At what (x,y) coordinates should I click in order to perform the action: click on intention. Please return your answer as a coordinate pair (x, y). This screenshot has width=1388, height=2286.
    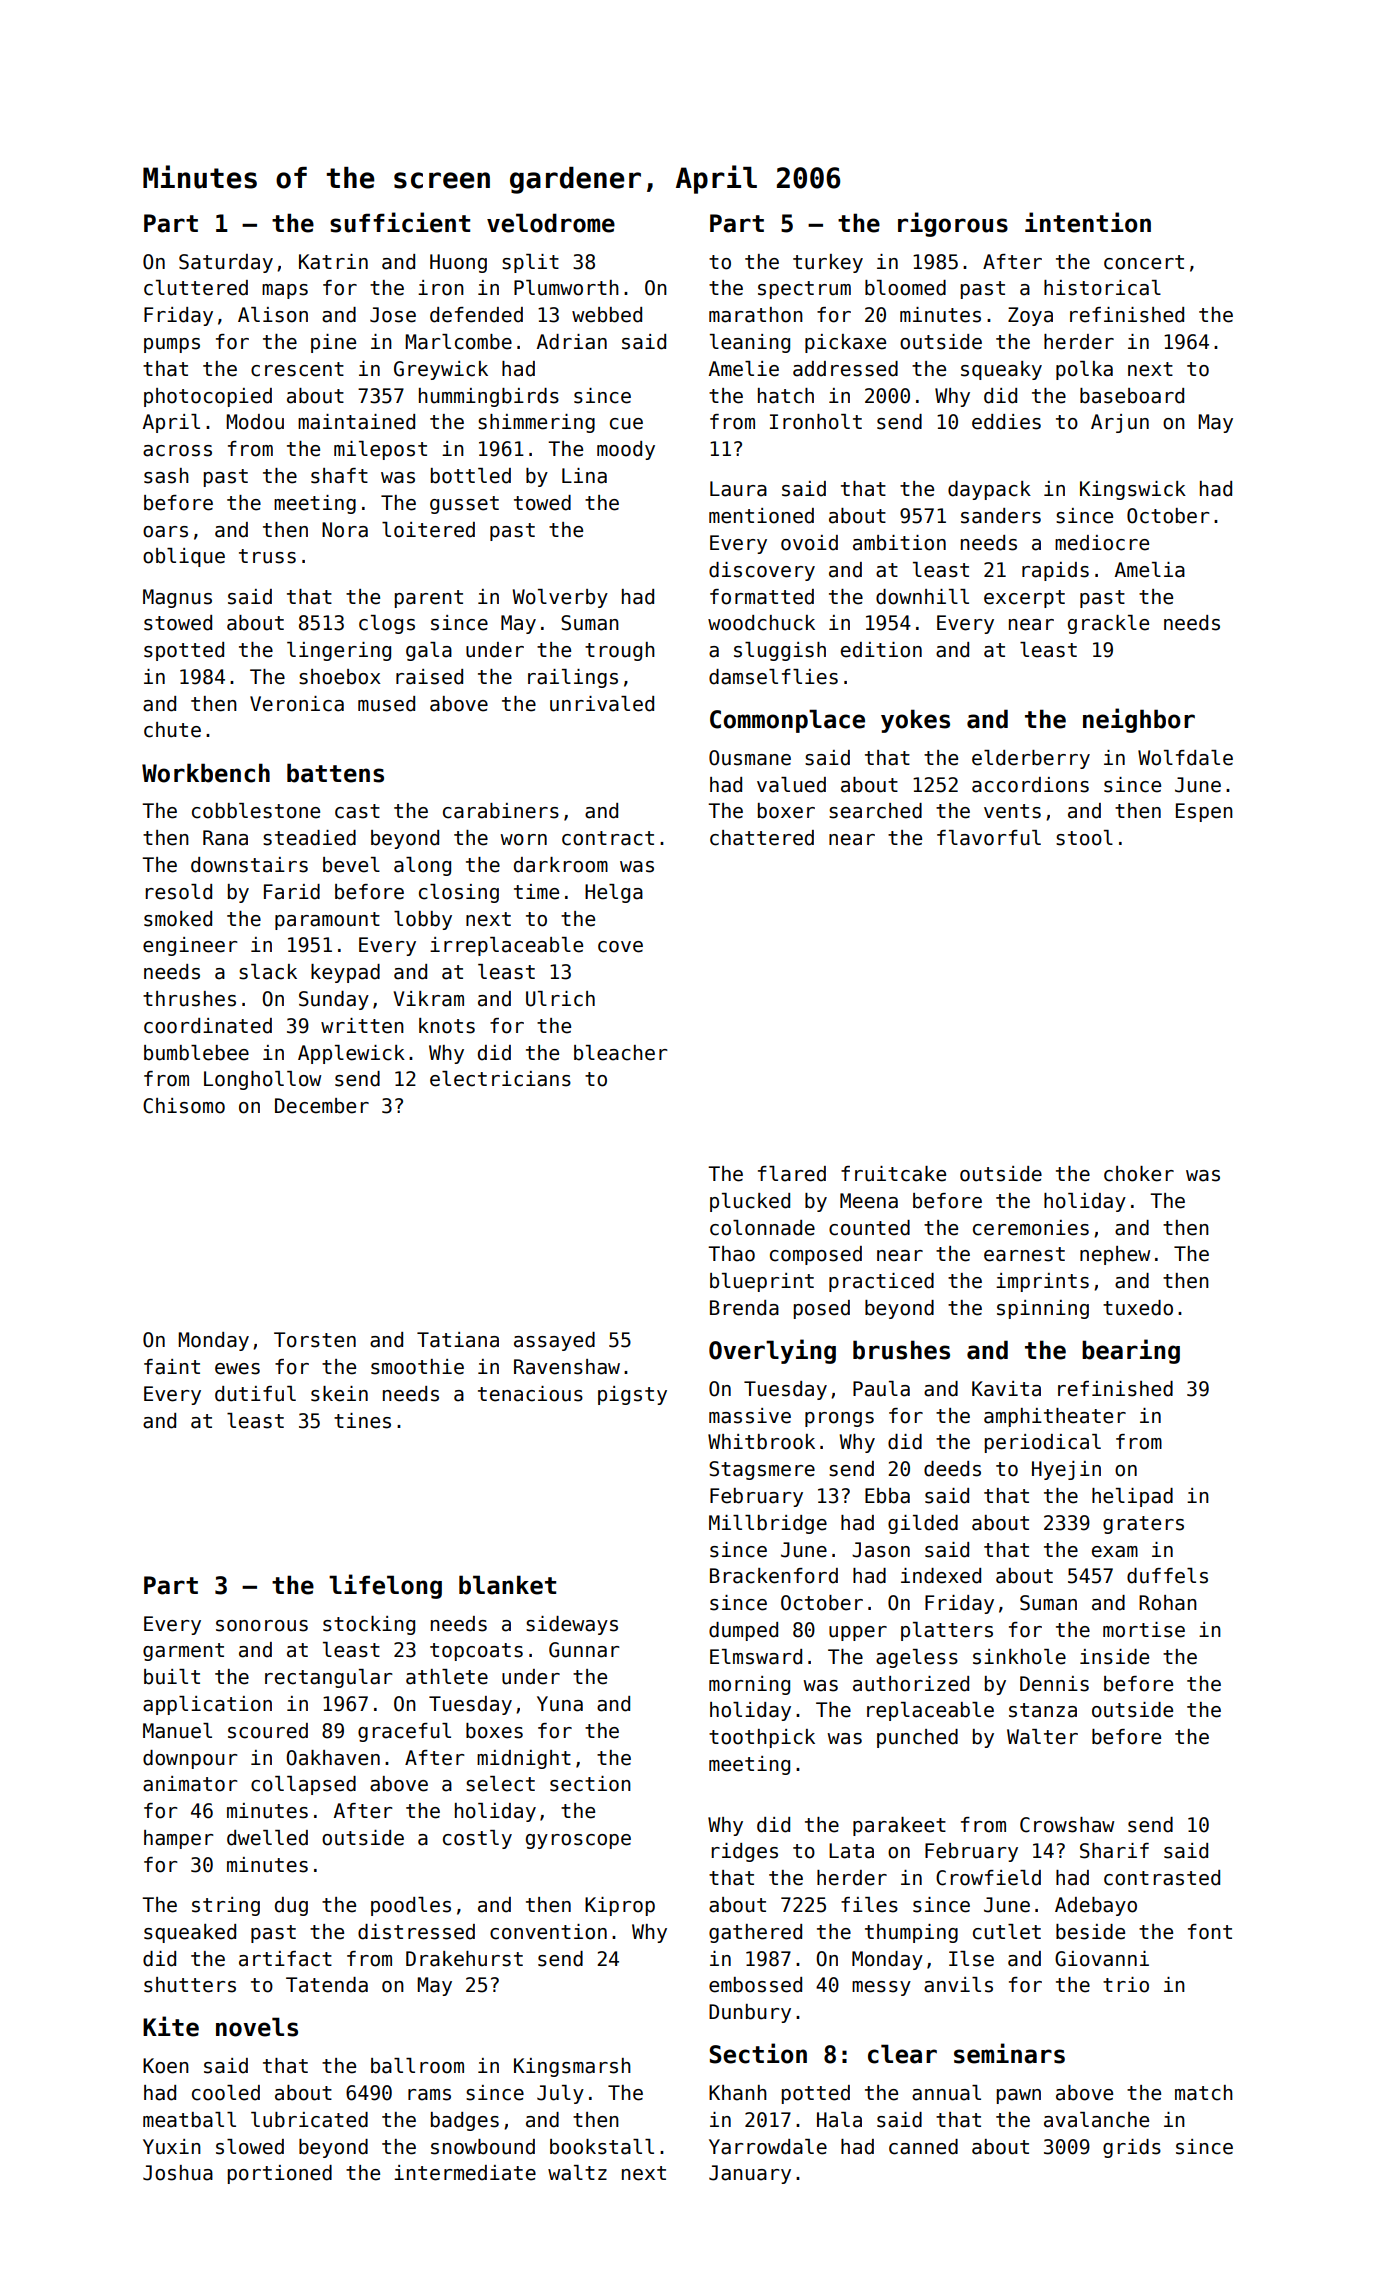
    Looking at the image, I should click on (1088, 222).
